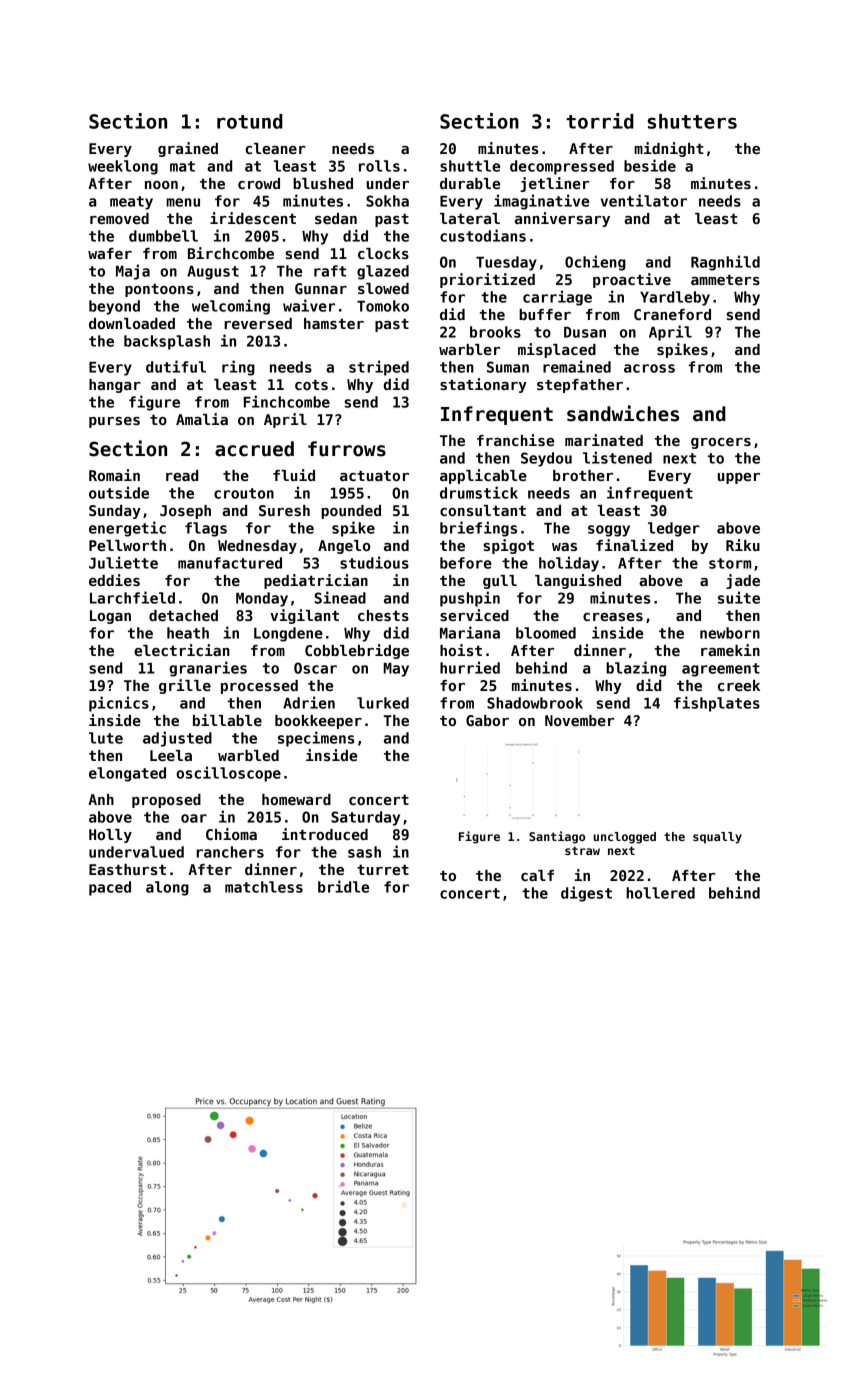 This screenshot has height=1400, width=849. What do you see at coordinates (127, 545) in the screenshot?
I see `Pellworth` at bounding box center [127, 545].
